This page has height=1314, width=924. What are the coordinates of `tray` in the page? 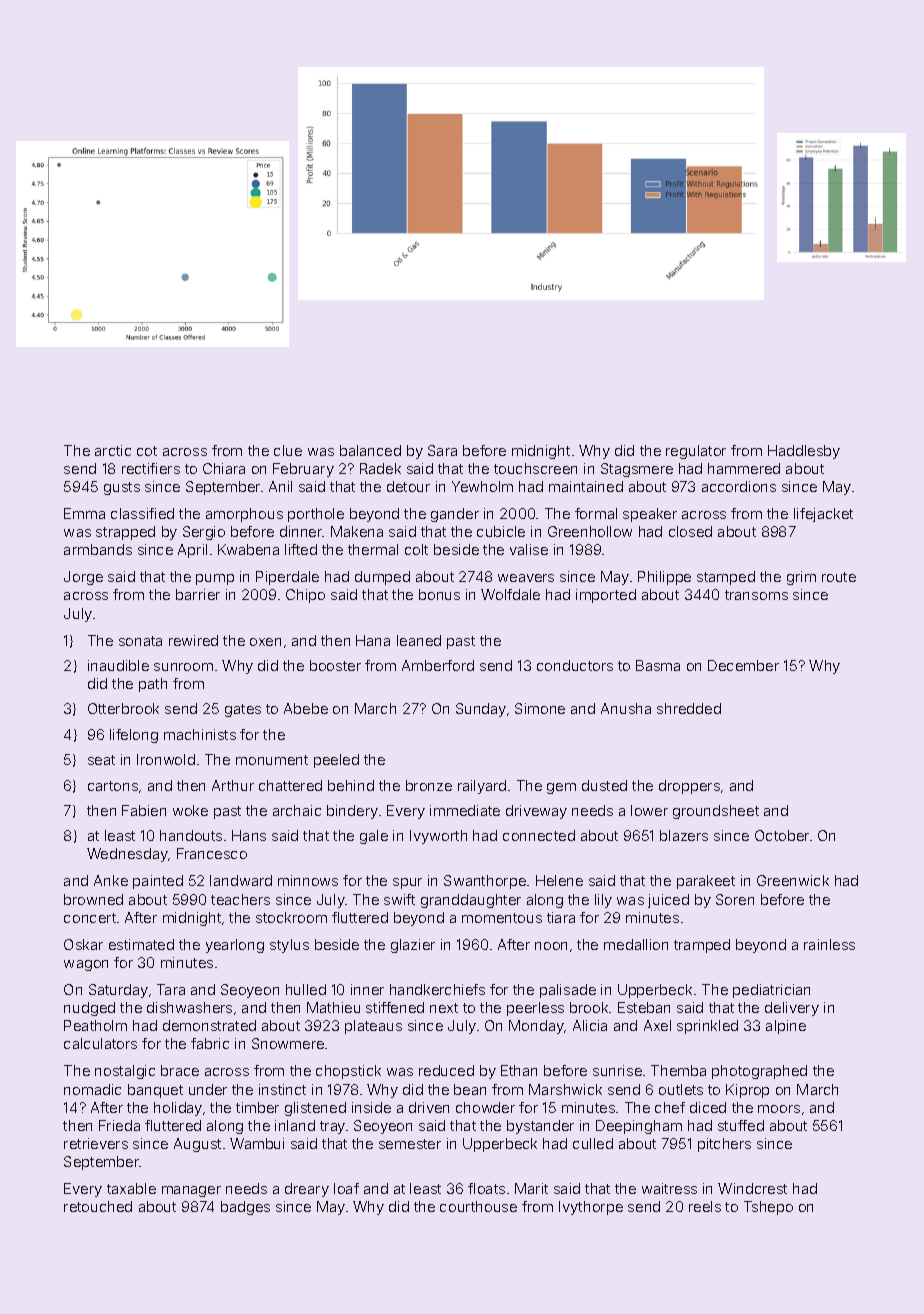 It's located at (332, 1127).
